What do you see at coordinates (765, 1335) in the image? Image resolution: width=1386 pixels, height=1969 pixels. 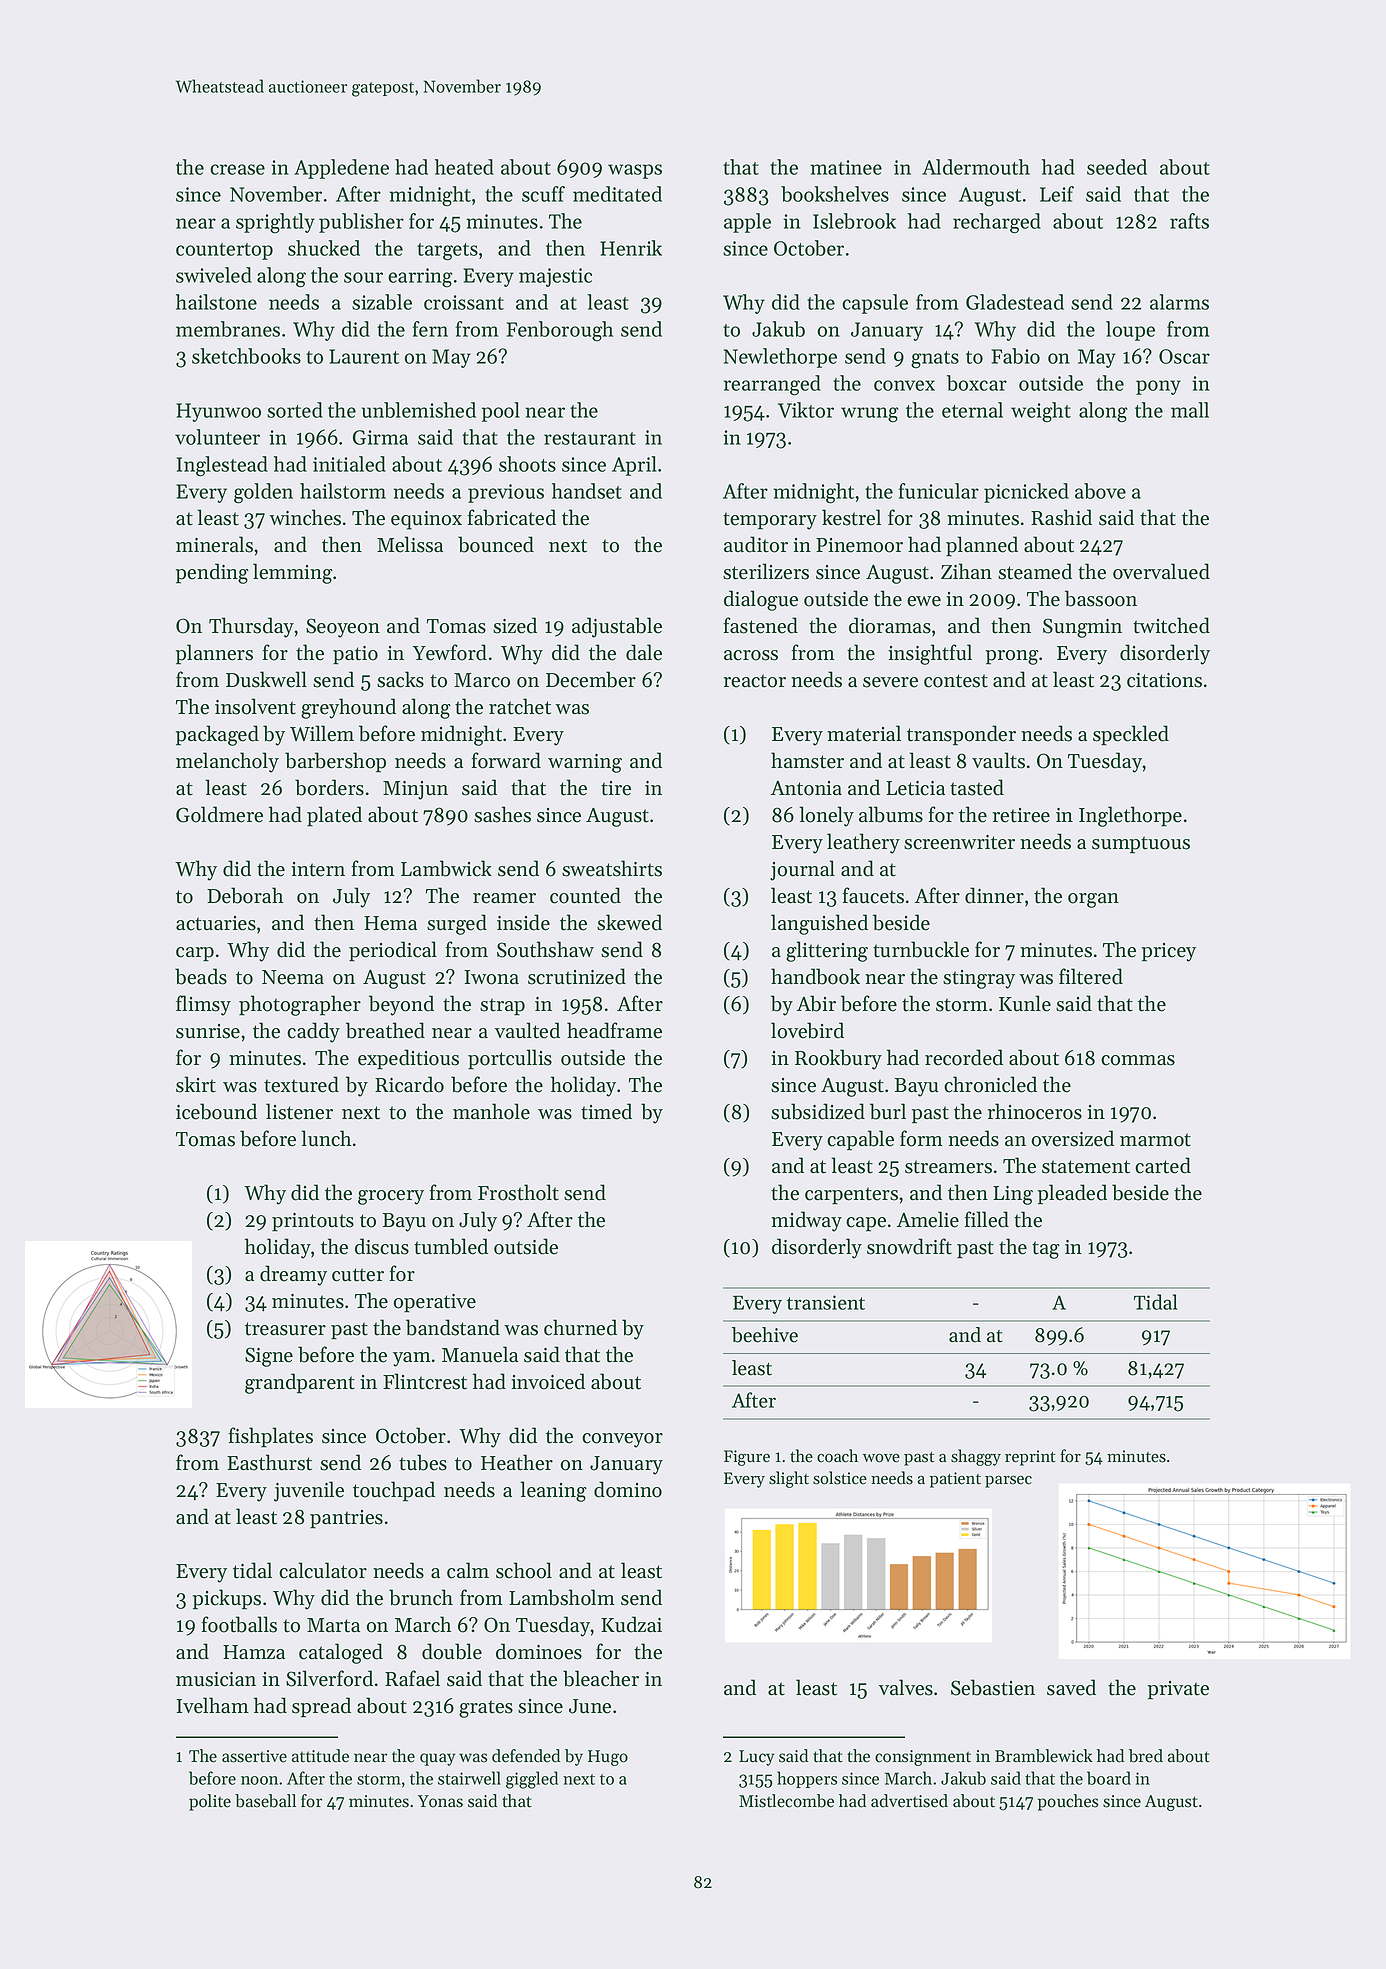 I see `beehive` at bounding box center [765, 1335].
